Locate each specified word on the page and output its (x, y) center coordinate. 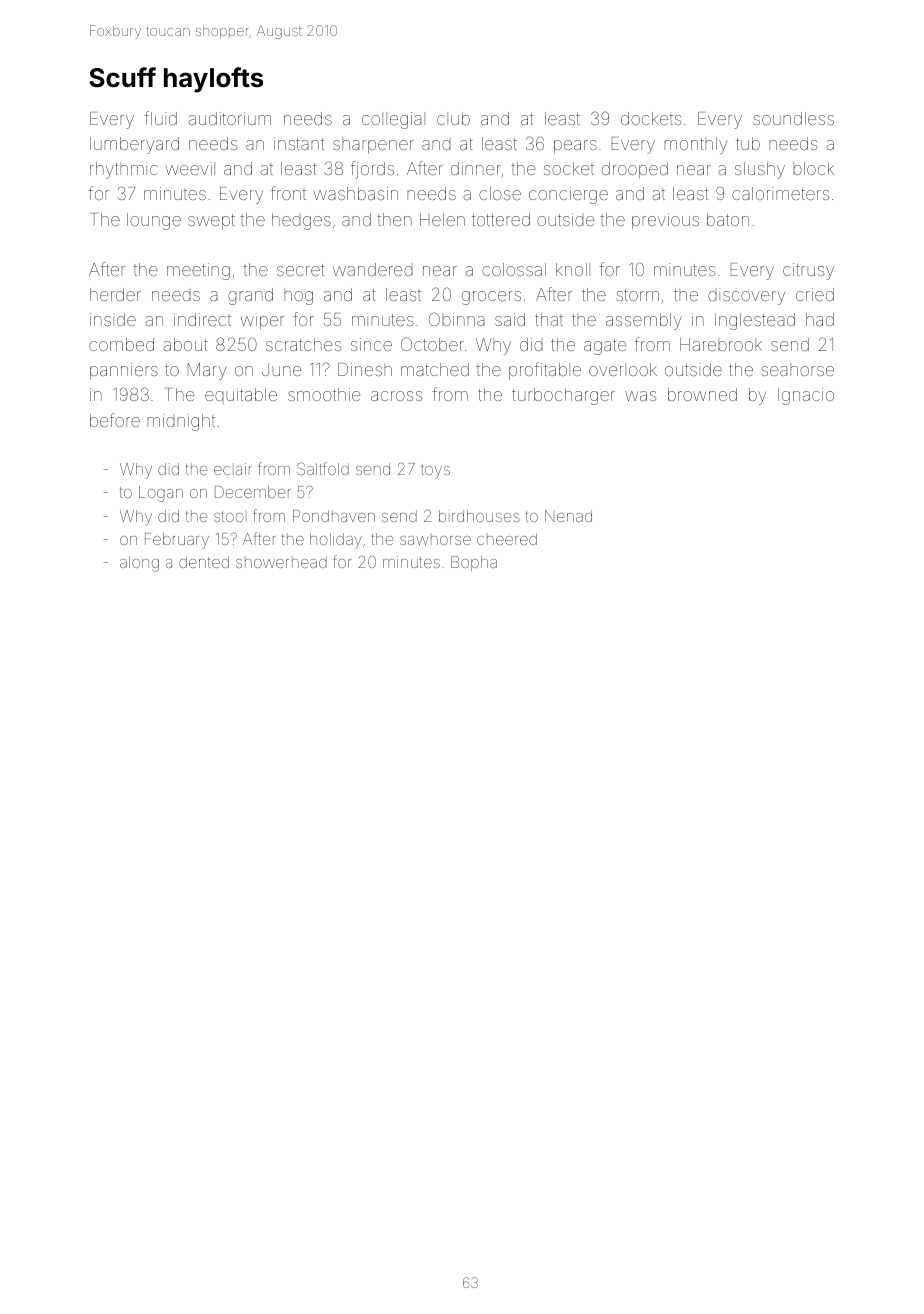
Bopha (474, 563)
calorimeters (780, 193)
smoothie (324, 394)
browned (702, 394)
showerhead (281, 562)
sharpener (373, 145)
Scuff (122, 77)
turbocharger (563, 396)
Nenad (568, 516)
